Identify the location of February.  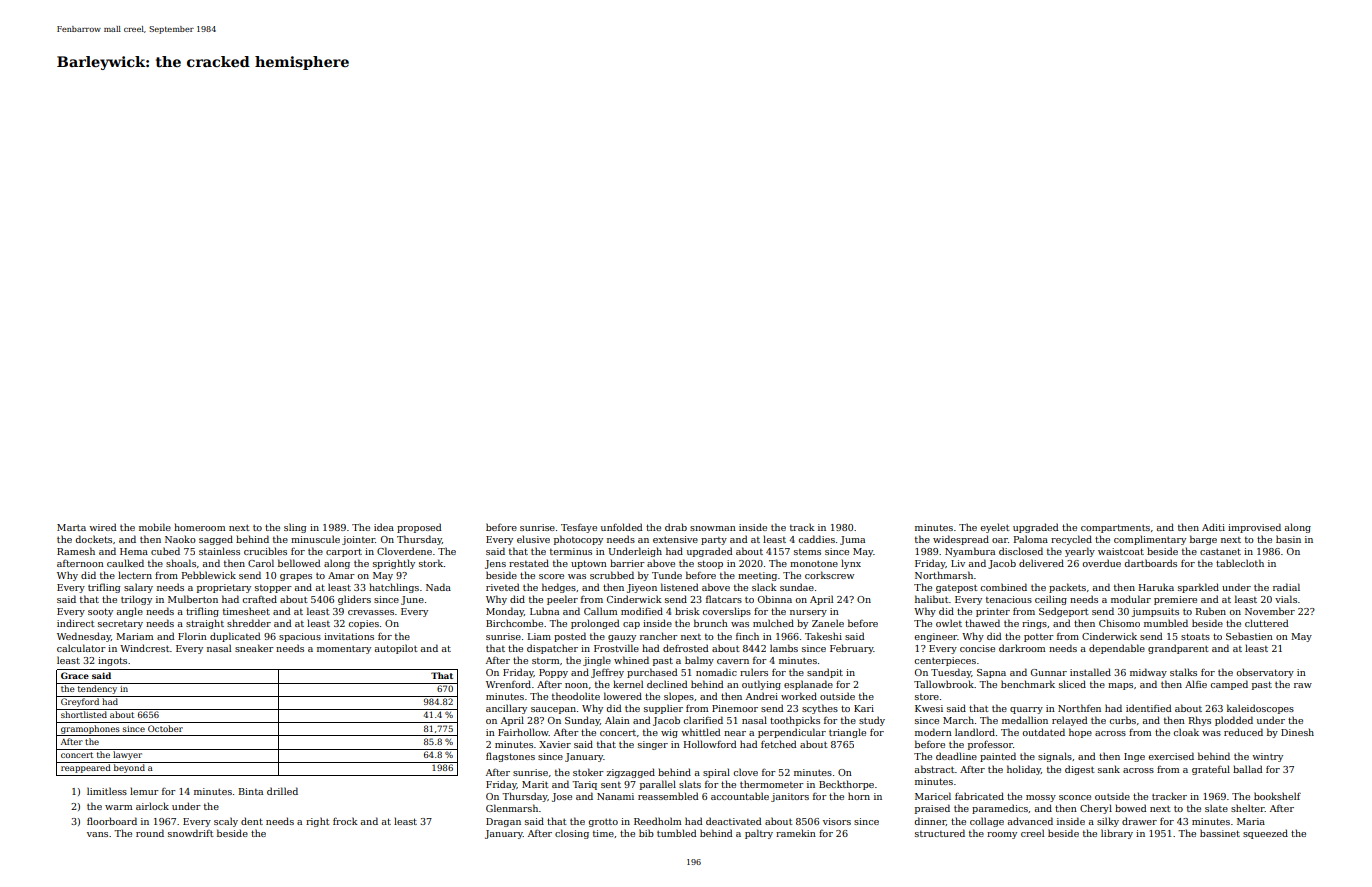
(852, 649).
